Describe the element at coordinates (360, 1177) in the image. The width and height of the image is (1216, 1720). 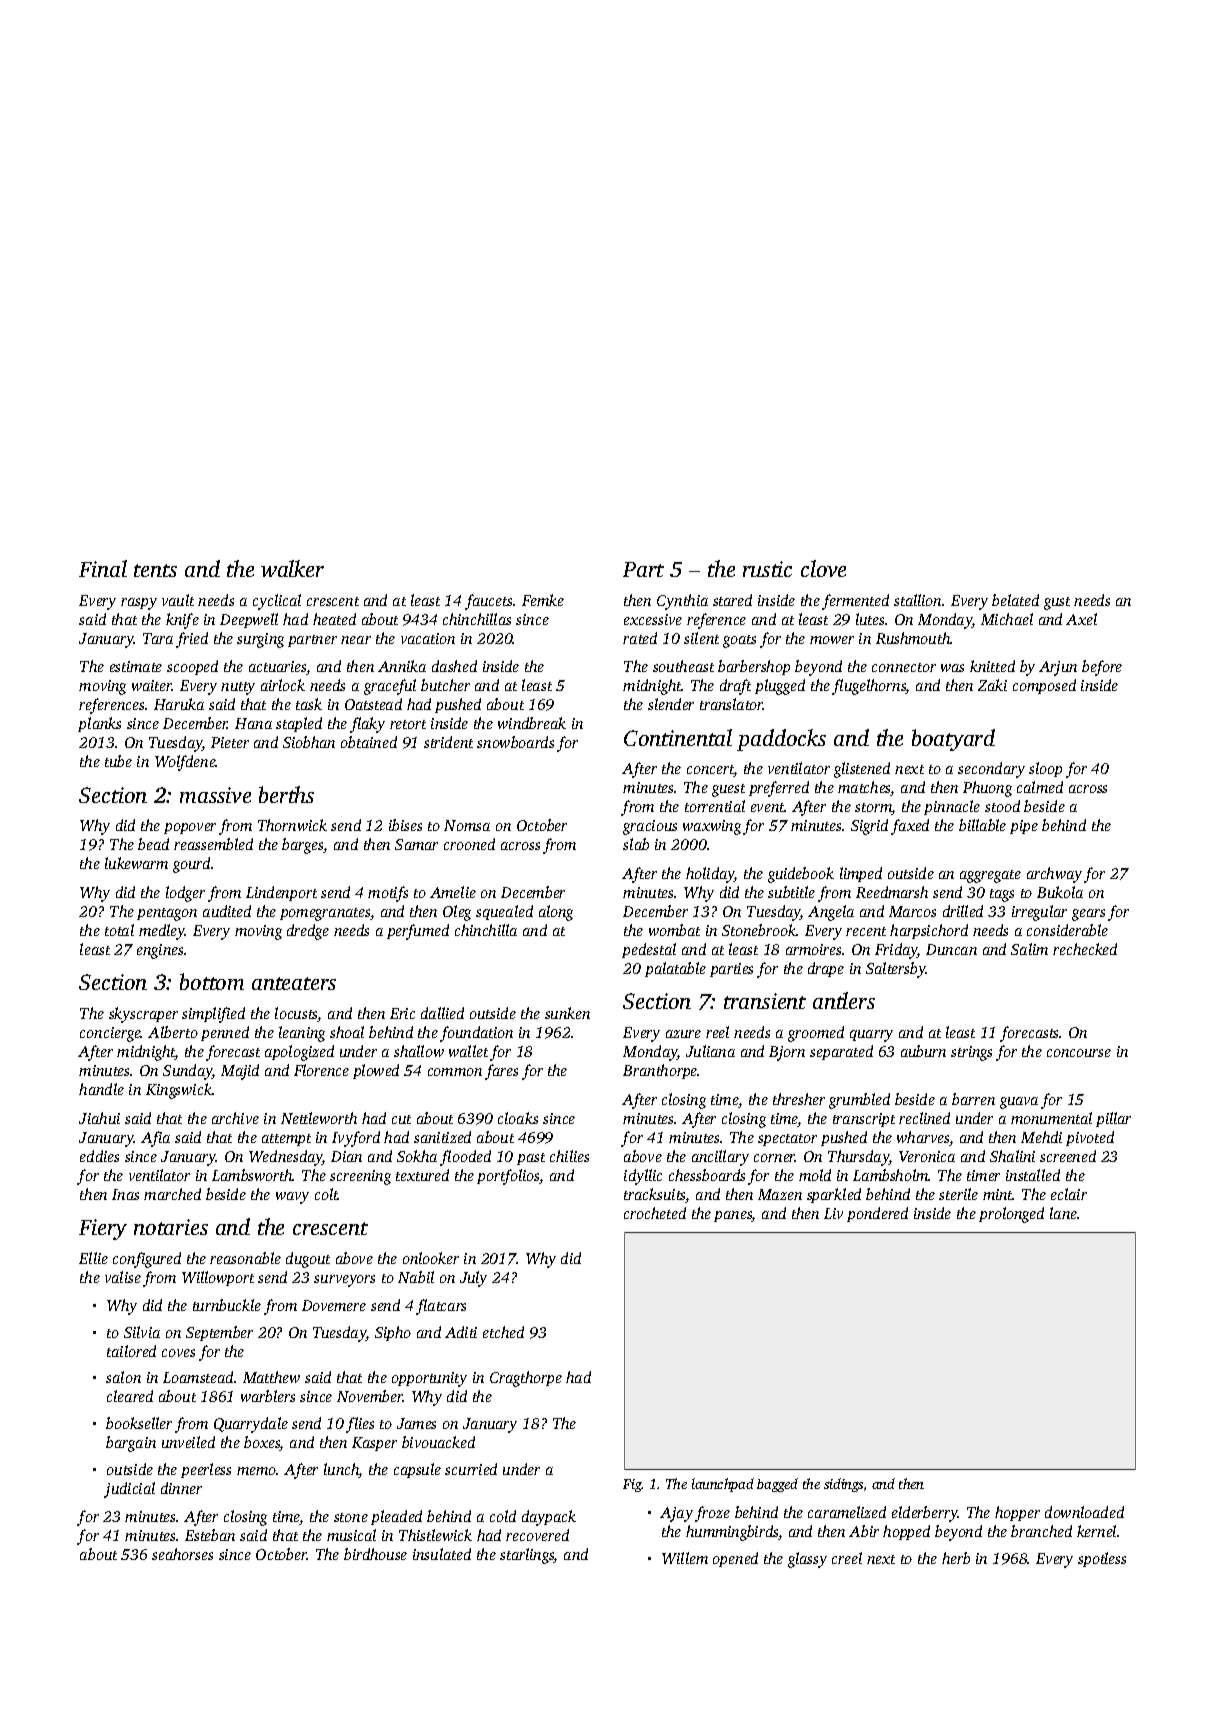
I see `screening` at that location.
